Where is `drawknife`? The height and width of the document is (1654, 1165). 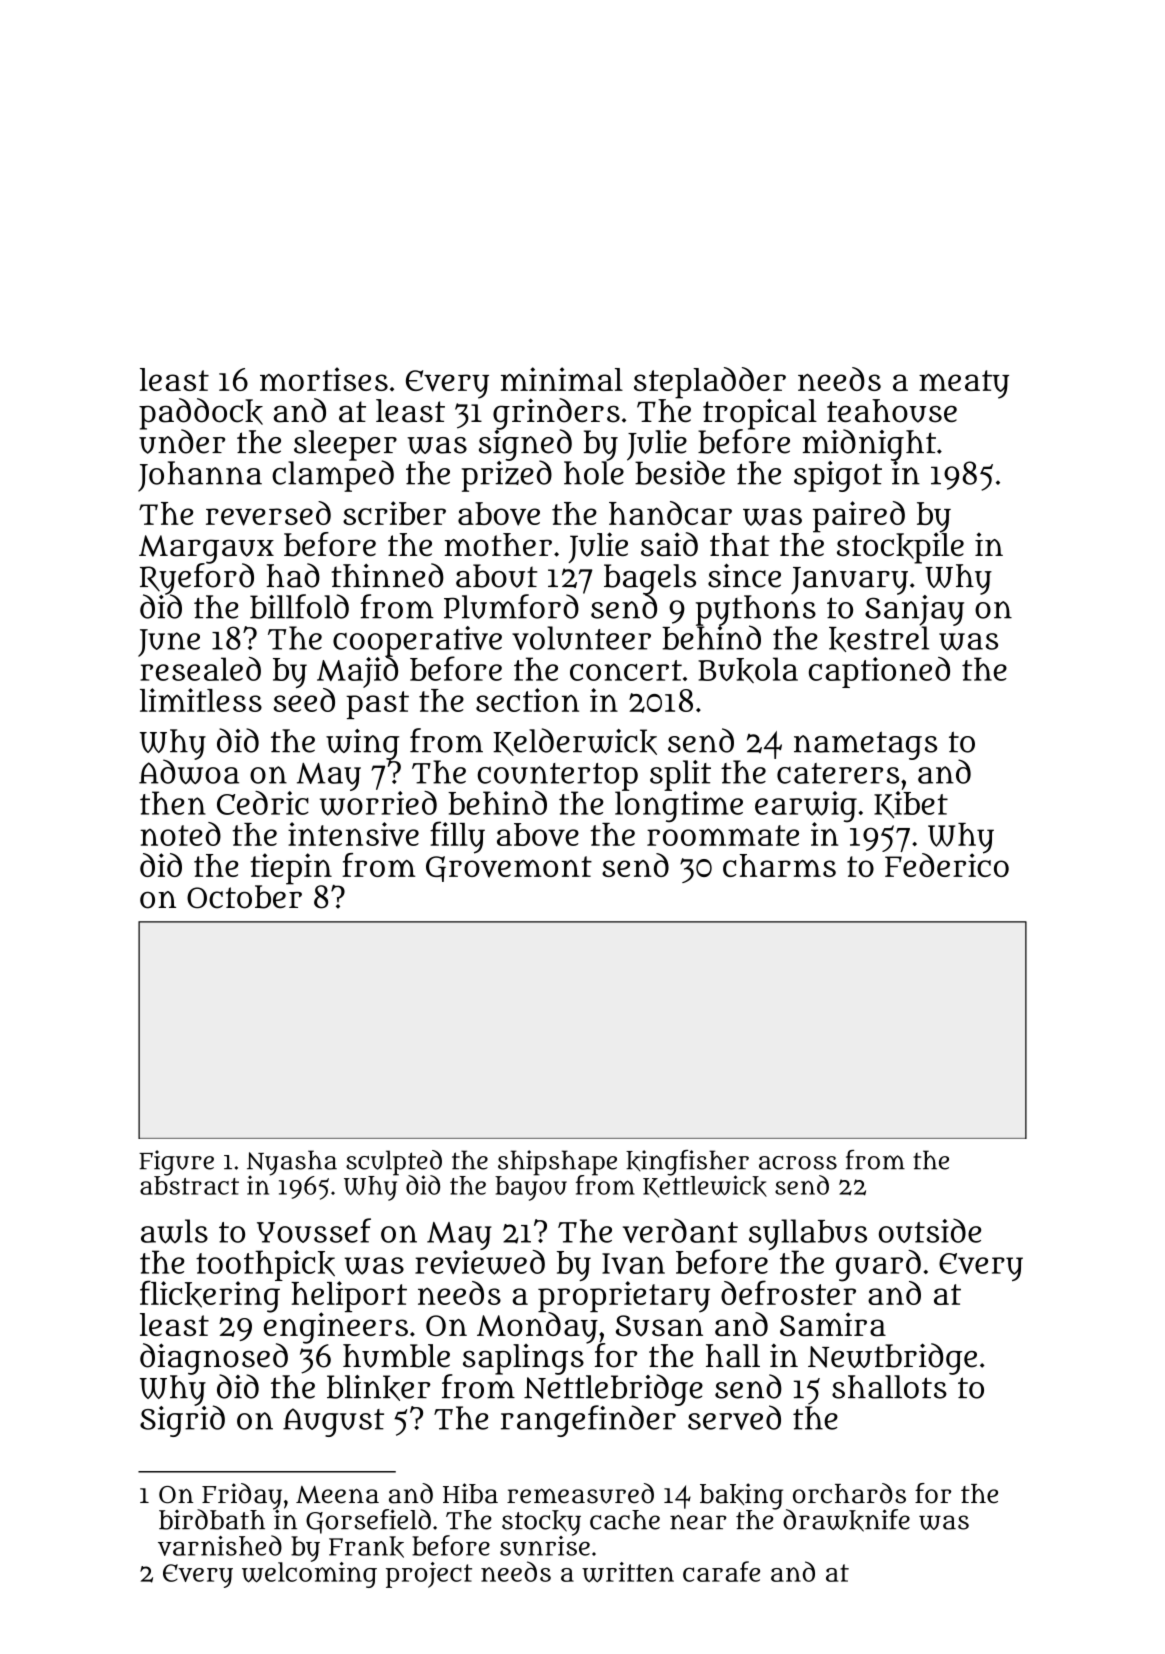
drawknife is located at coordinates (846, 1520).
